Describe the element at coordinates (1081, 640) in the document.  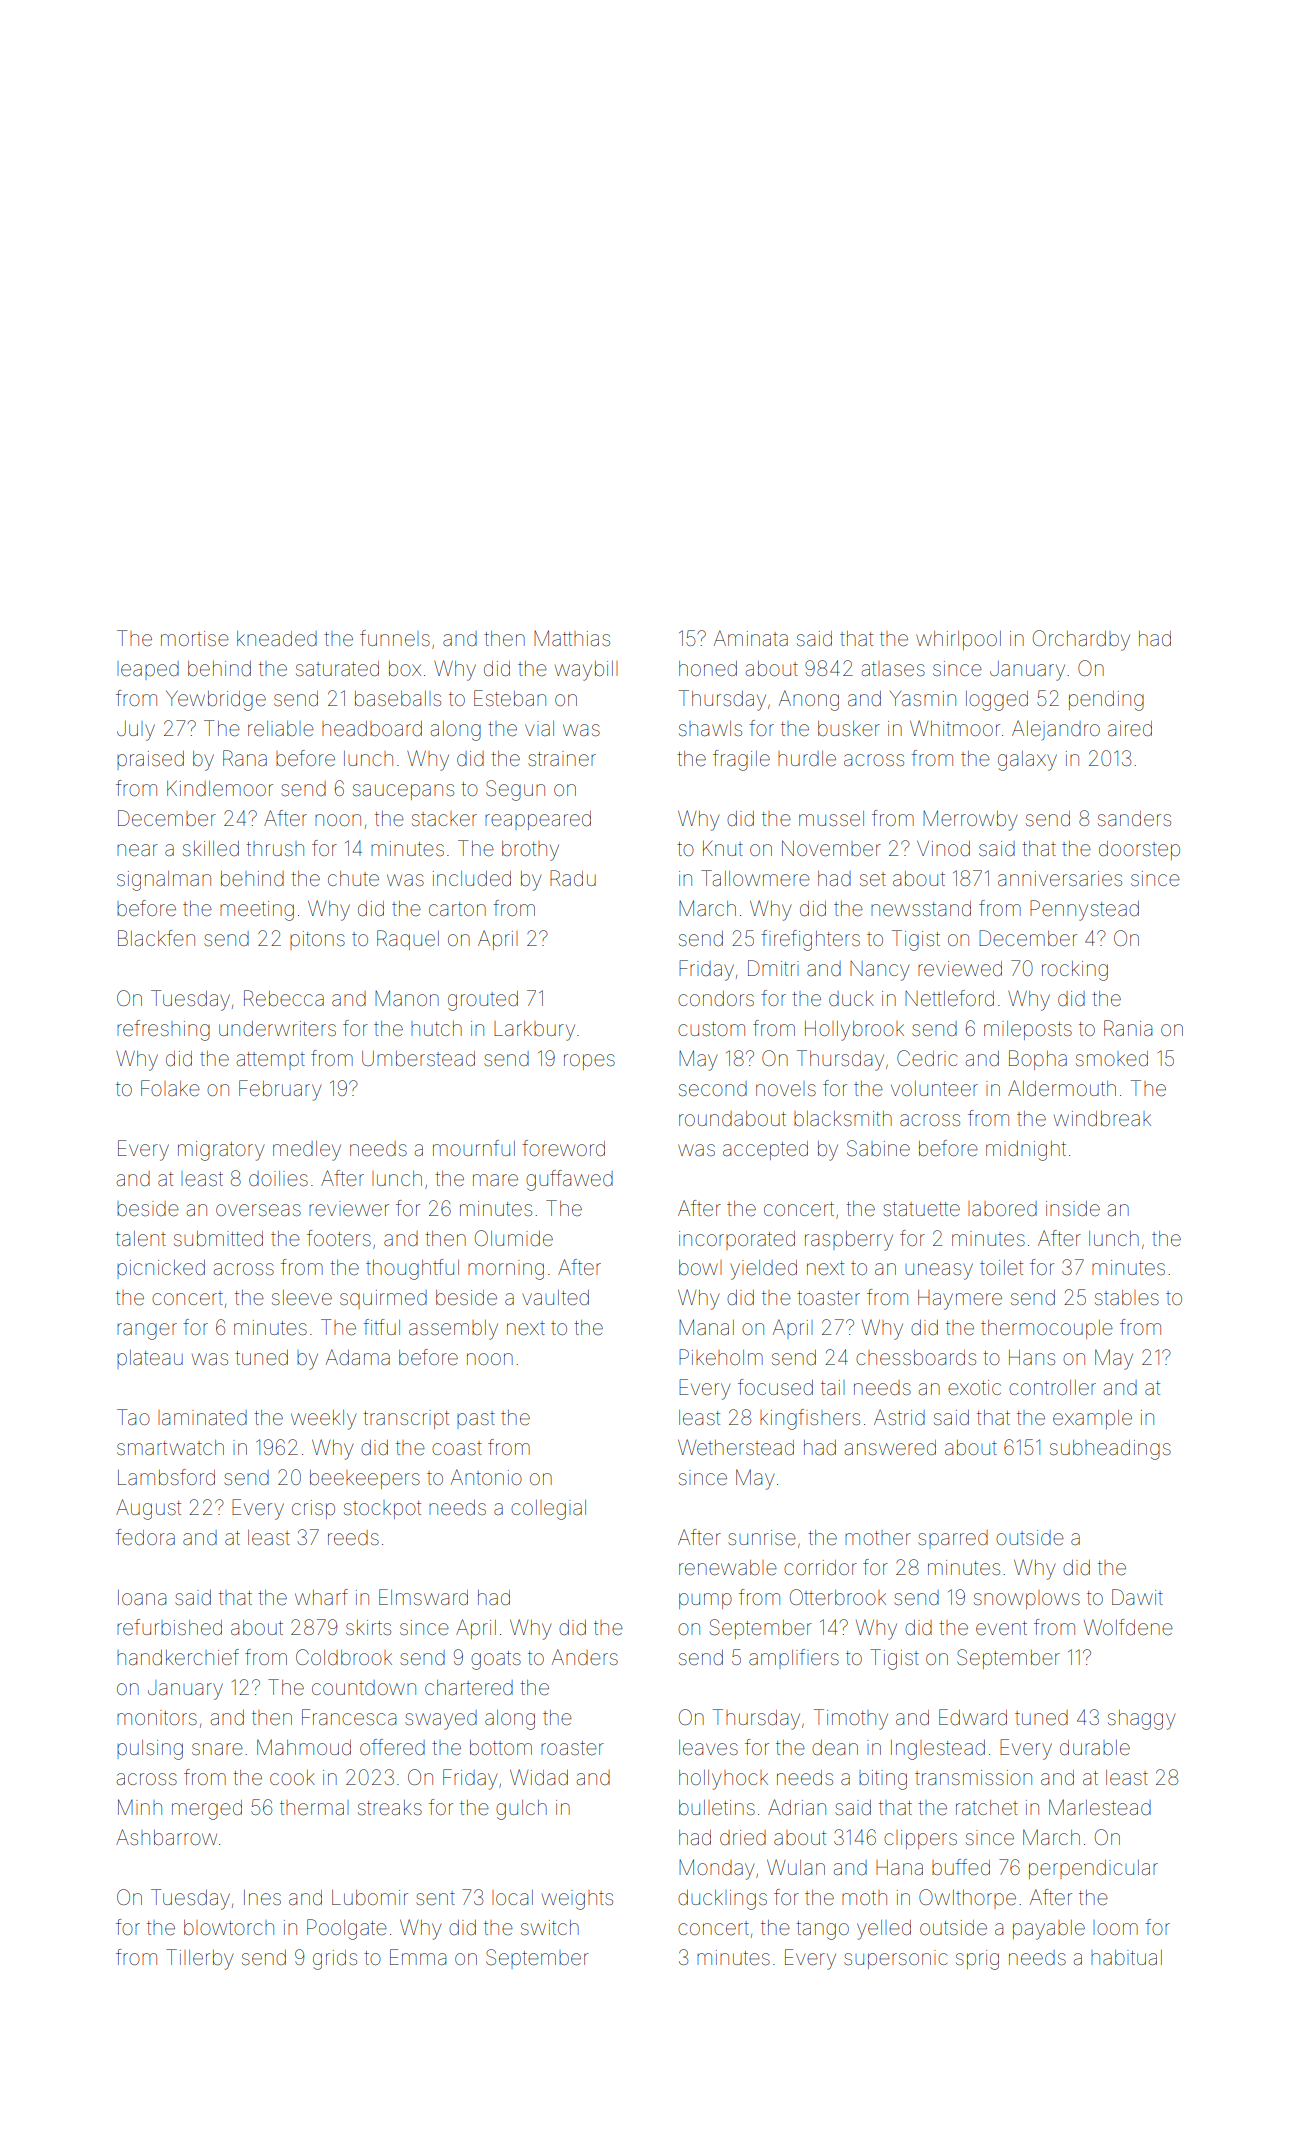
I see `Orchardby` at that location.
